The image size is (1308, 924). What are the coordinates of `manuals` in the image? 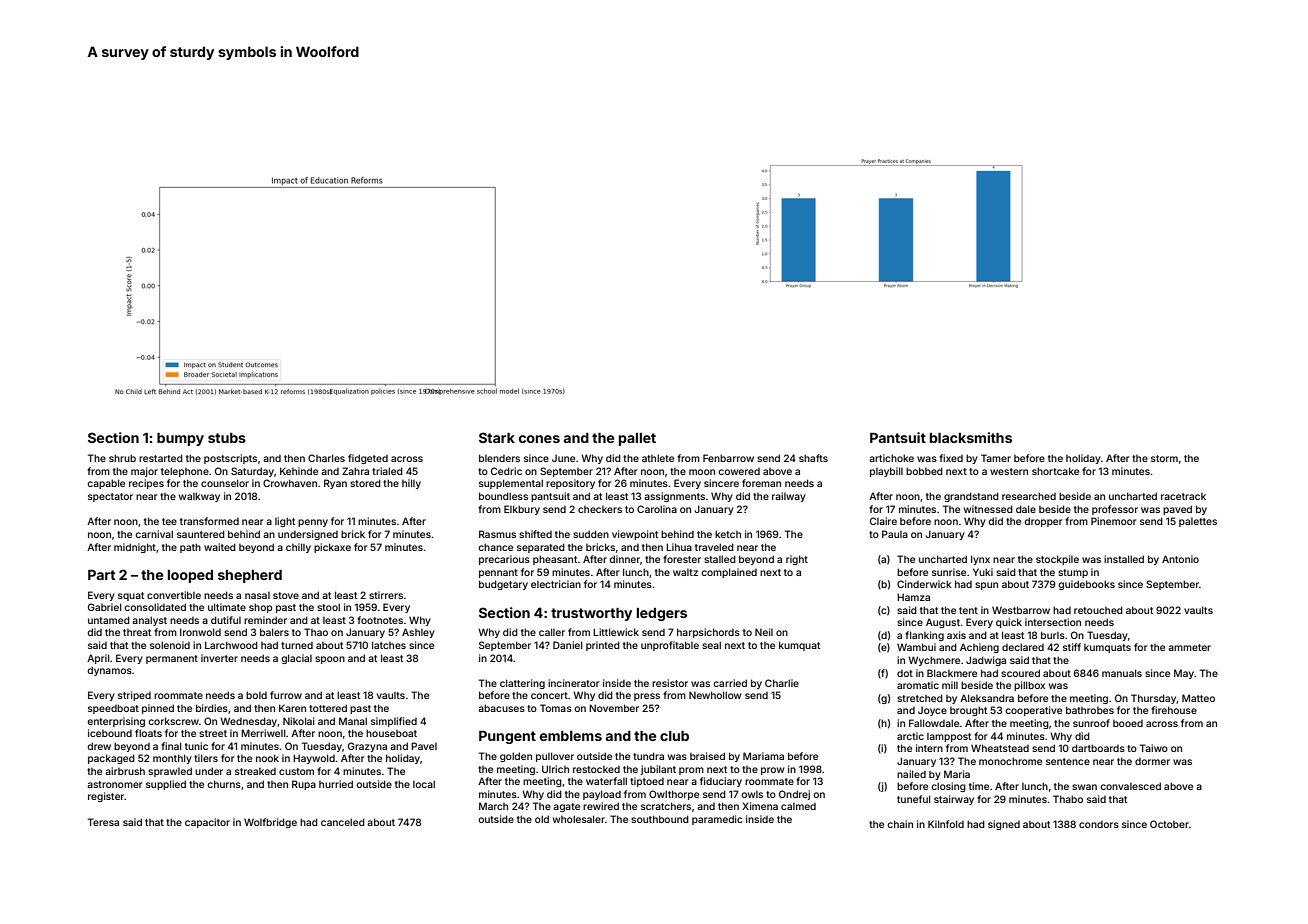 It's located at (1122, 673).
